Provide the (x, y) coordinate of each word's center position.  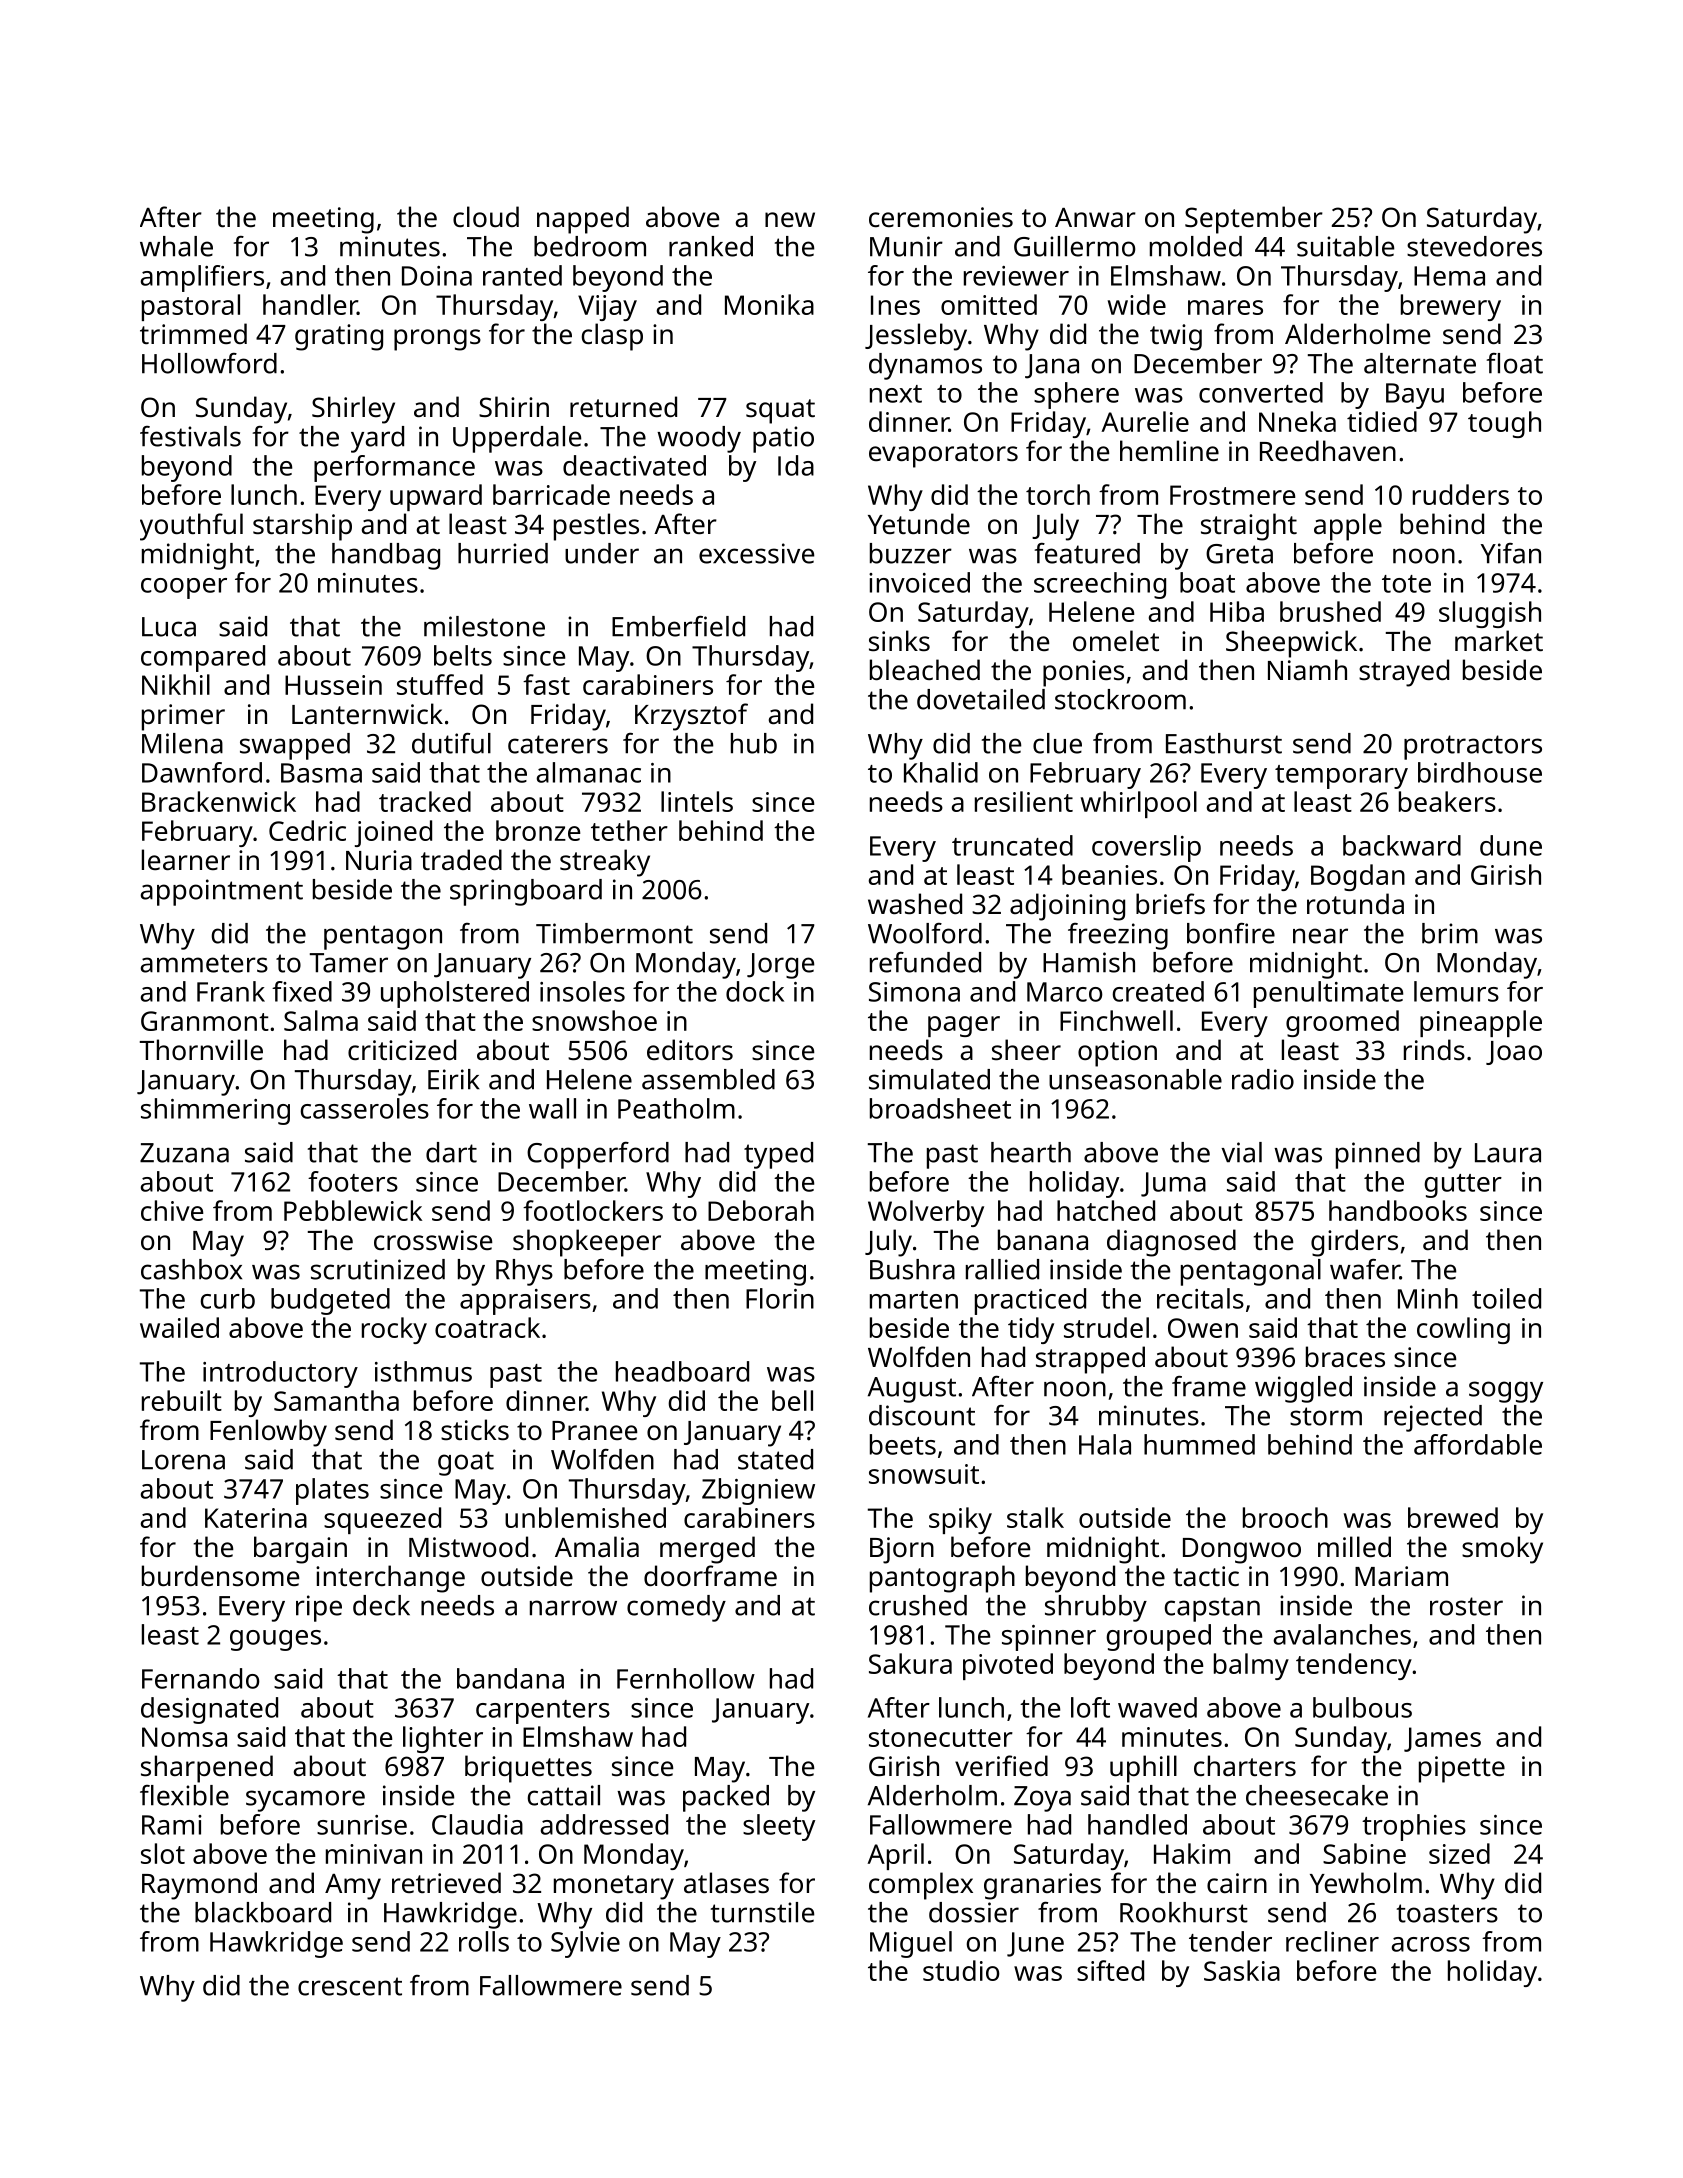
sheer (1026, 1050)
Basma (321, 773)
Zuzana (184, 1153)
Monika (769, 304)
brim (1450, 933)
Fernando (201, 1678)
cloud (486, 216)
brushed (1330, 611)
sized (1459, 1853)
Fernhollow (686, 1678)
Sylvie (585, 1944)
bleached (925, 670)
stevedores (1474, 246)
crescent (350, 1986)
